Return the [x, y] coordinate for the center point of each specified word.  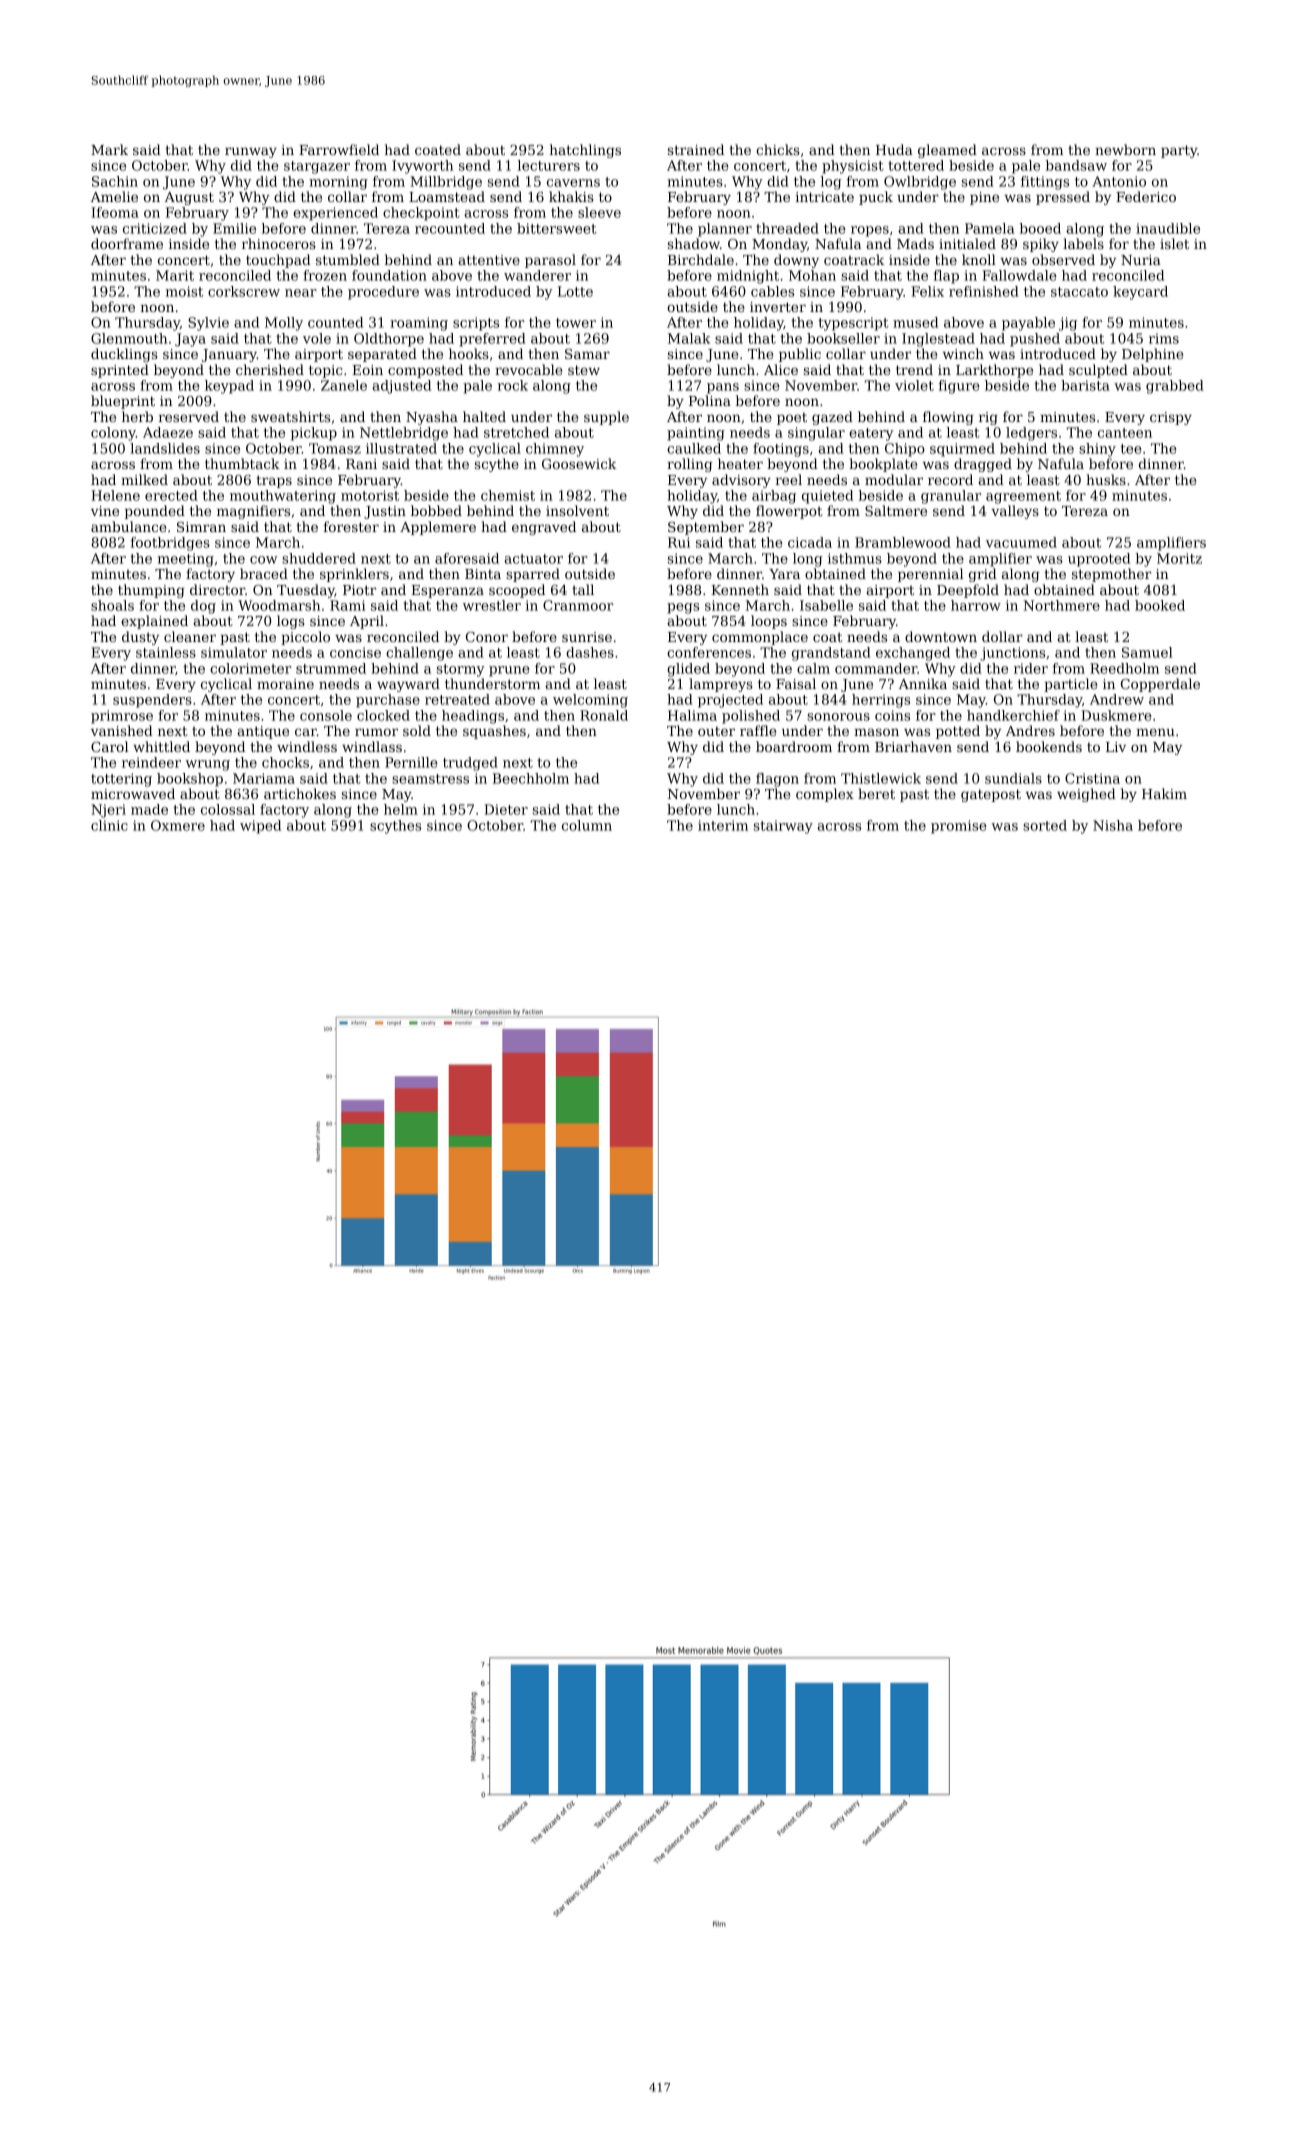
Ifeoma [115, 212]
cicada [810, 542]
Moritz [1179, 558]
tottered [916, 165]
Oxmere [178, 825]
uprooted [1099, 560]
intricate [824, 197]
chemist [508, 495]
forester [351, 526]
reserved [189, 416]
